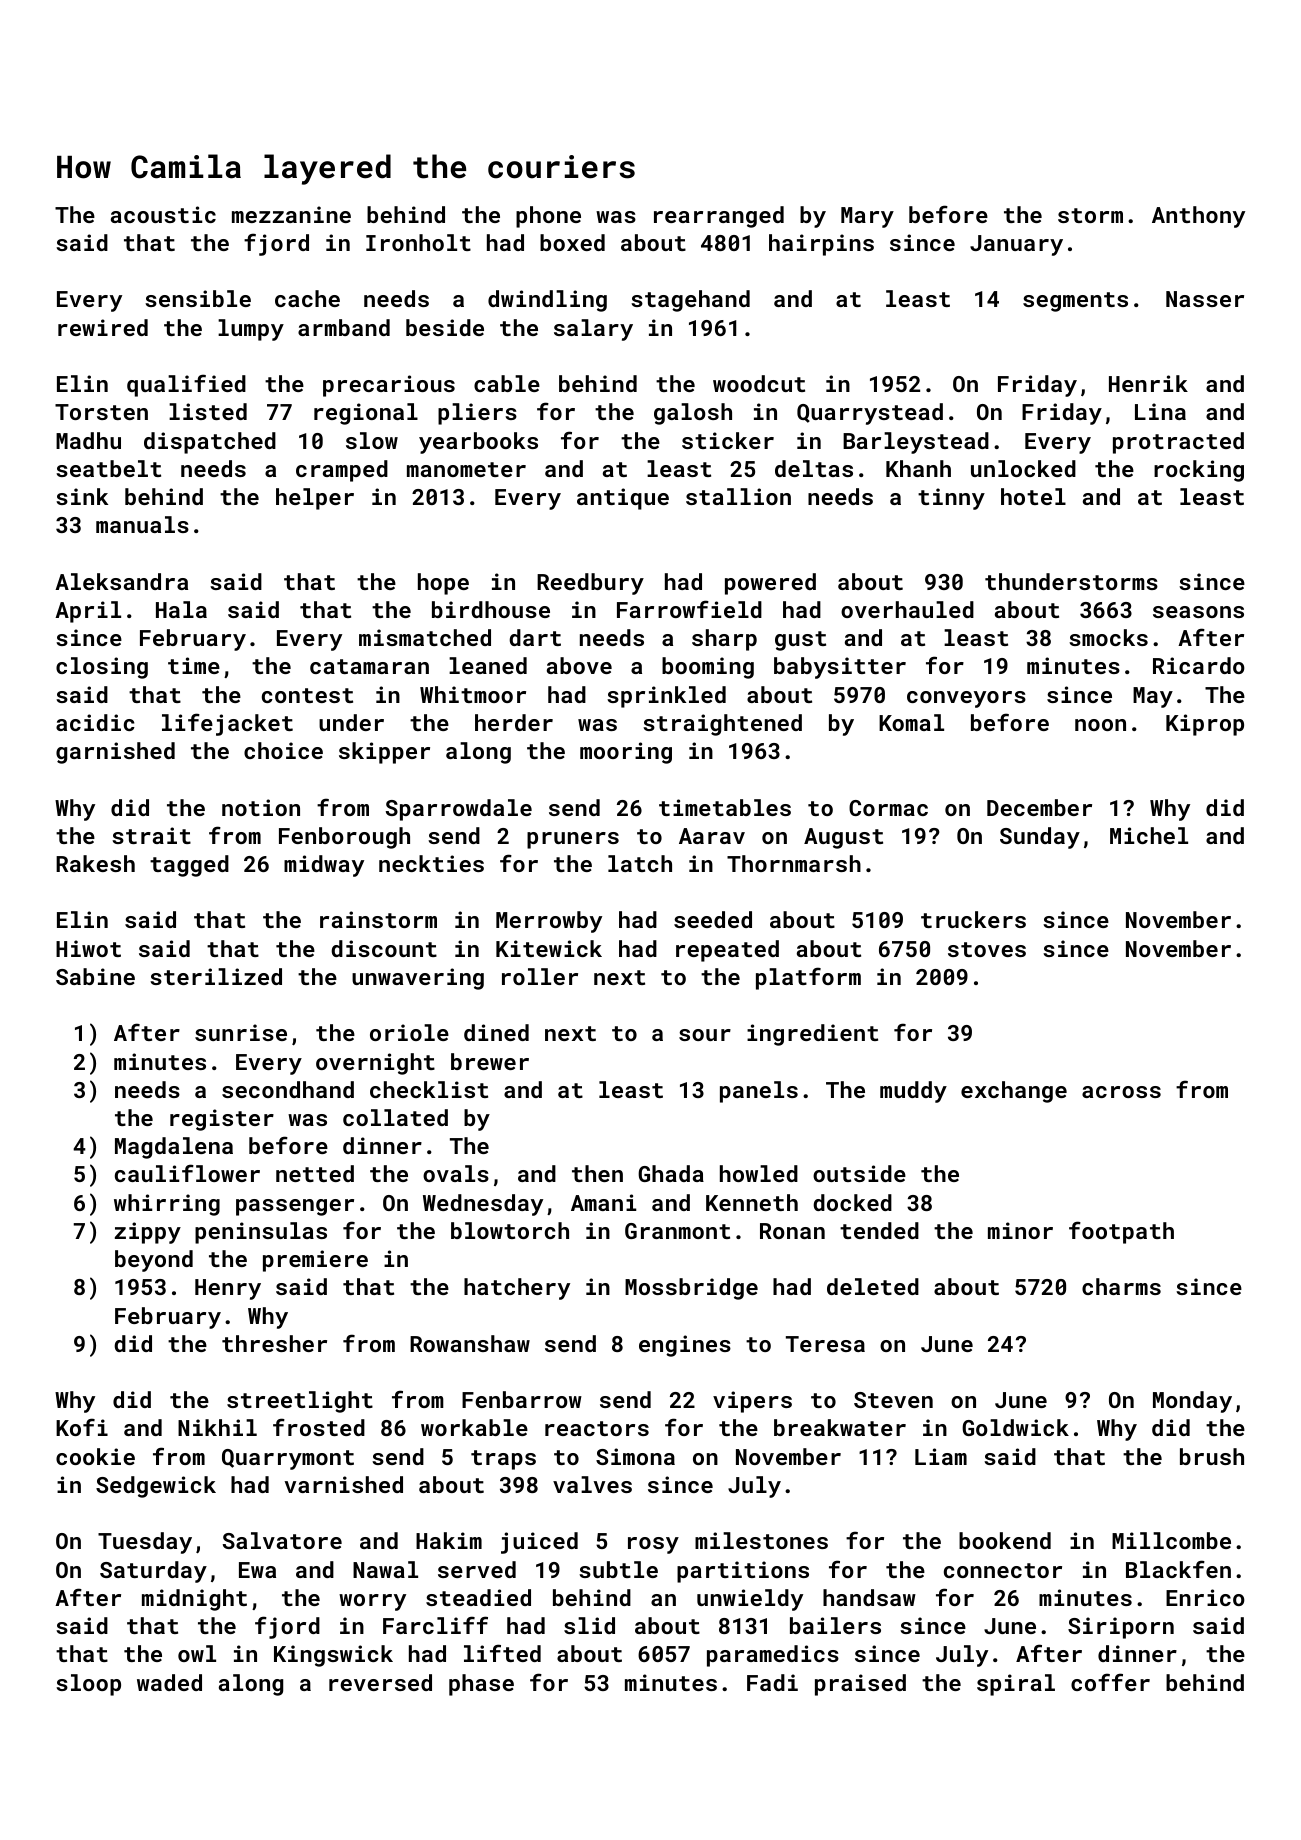  What do you see at coordinates (510, 1230) in the screenshot?
I see `blowtorch` at bounding box center [510, 1230].
